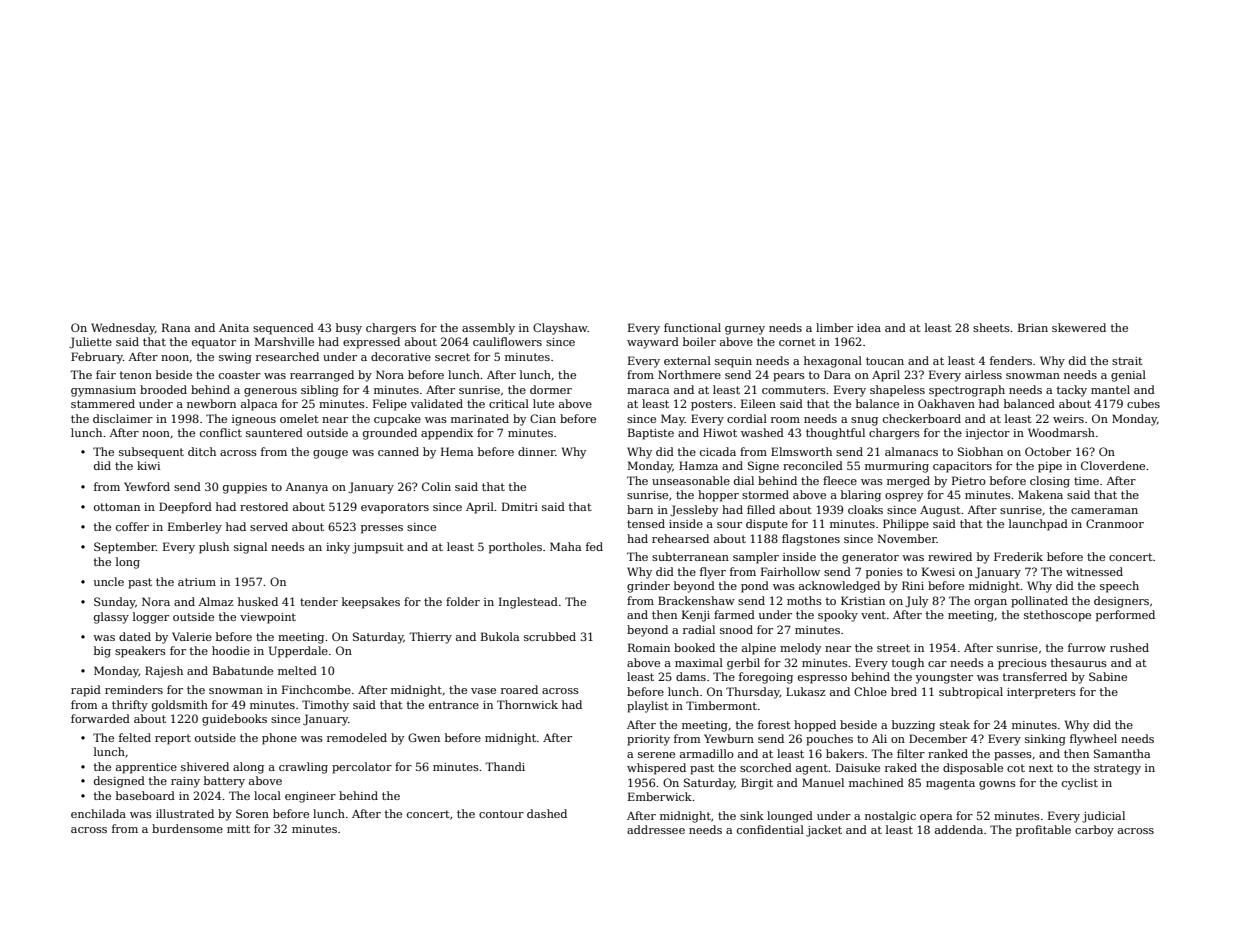  Describe the element at coordinates (148, 465) in the document. I see `kiwi` at that location.
